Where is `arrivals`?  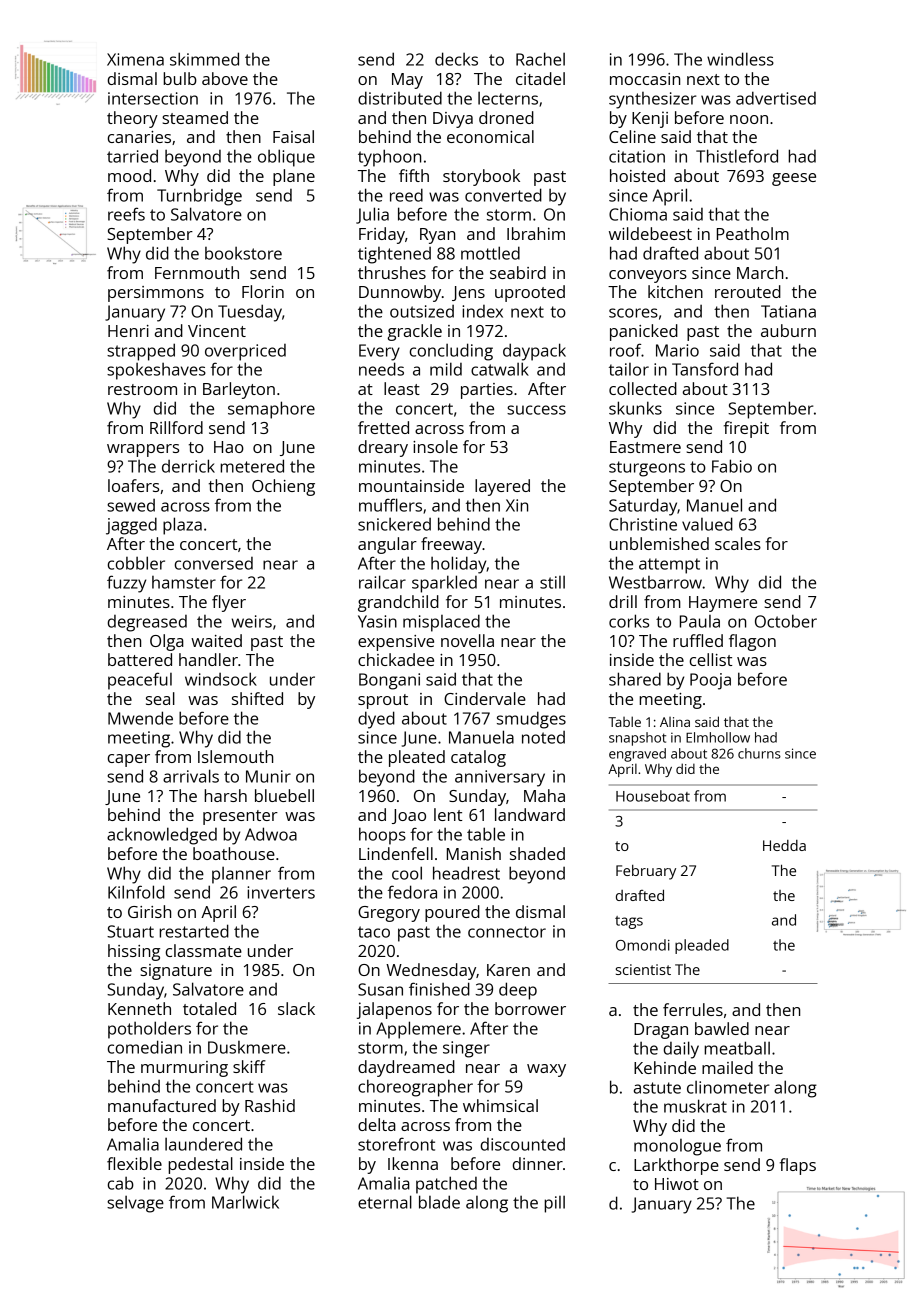 arrivals is located at coordinates (191, 776).
